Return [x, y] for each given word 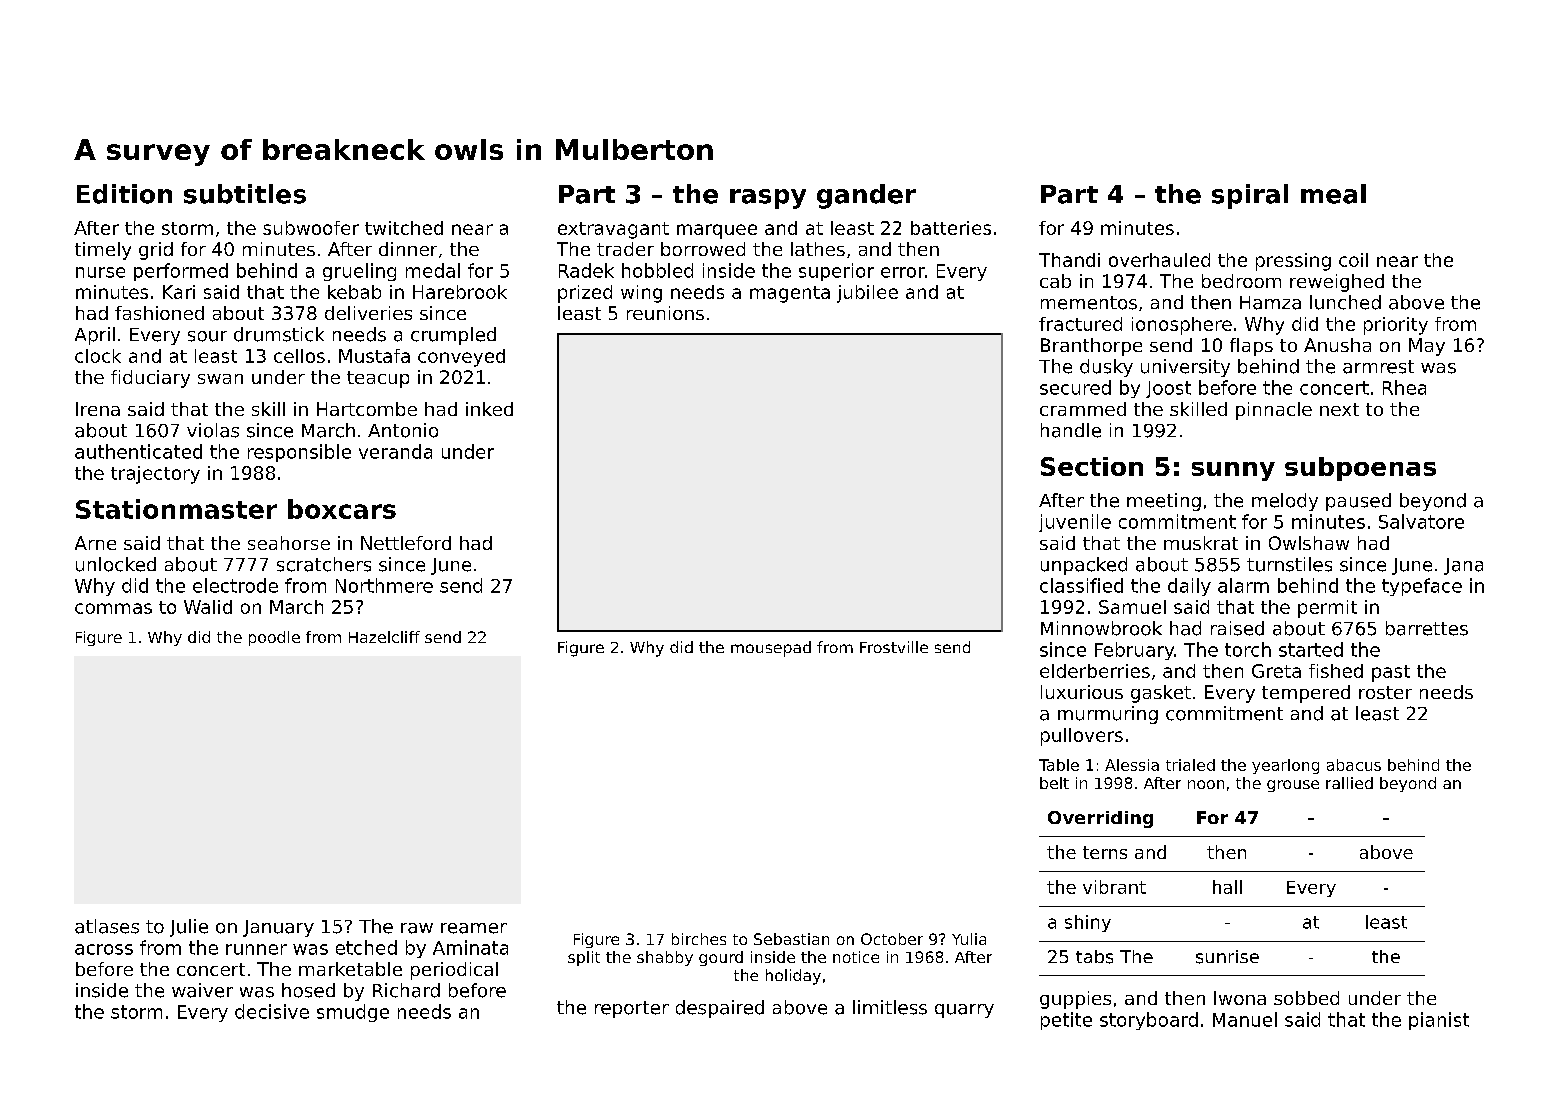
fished [1336, 671]
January [278, 928]
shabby [665, 958]
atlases [107, 926]
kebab [354, 292]
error [903, 272]
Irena [98, 409]
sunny [1233, 471]
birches [699, 939]
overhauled [1159, 260]
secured [1075, 387]
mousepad [771, 649]
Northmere [384, 585]
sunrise [1227, 957]
